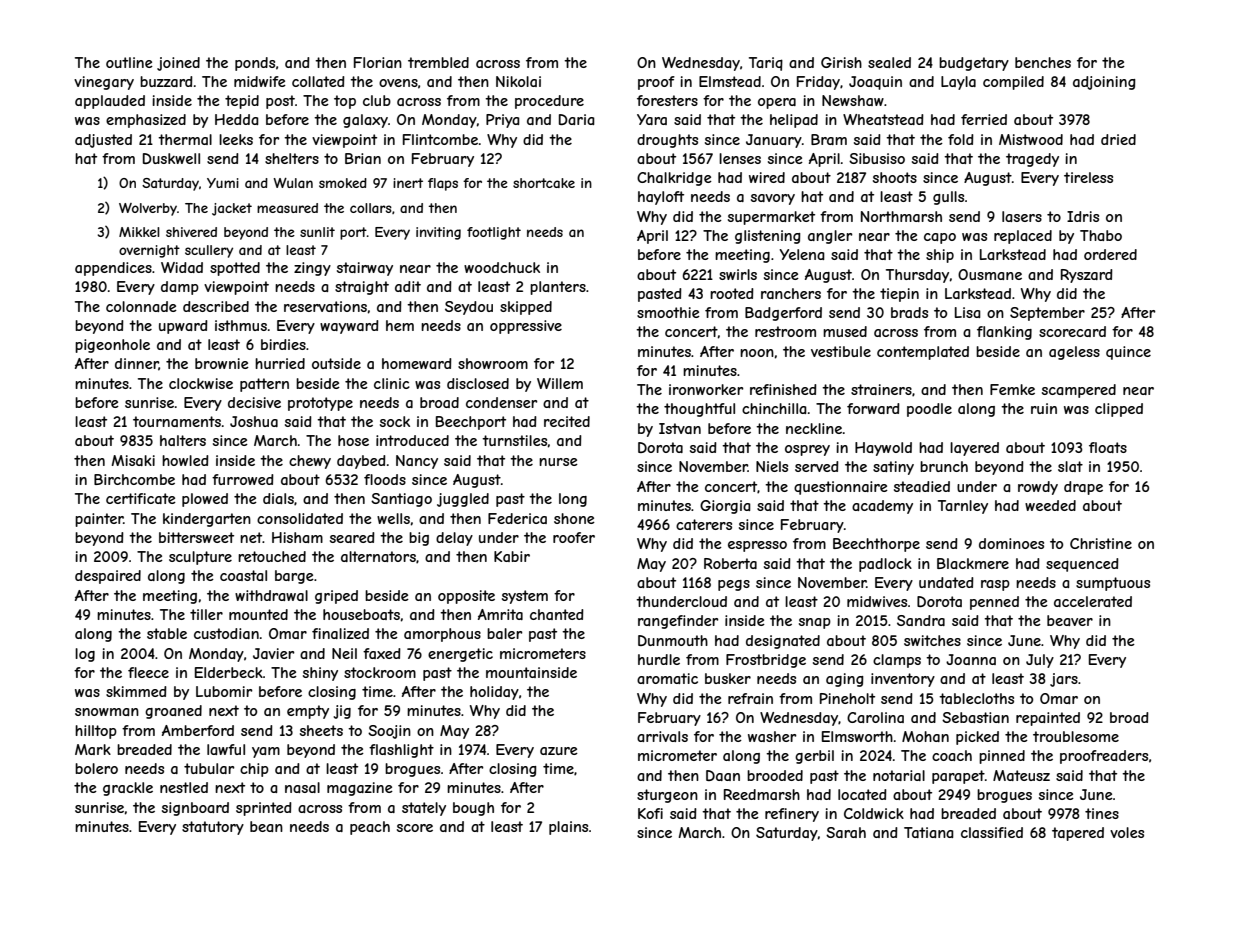 The image size is (1233, 952). I want to click on midwives, so click(877, 601).
